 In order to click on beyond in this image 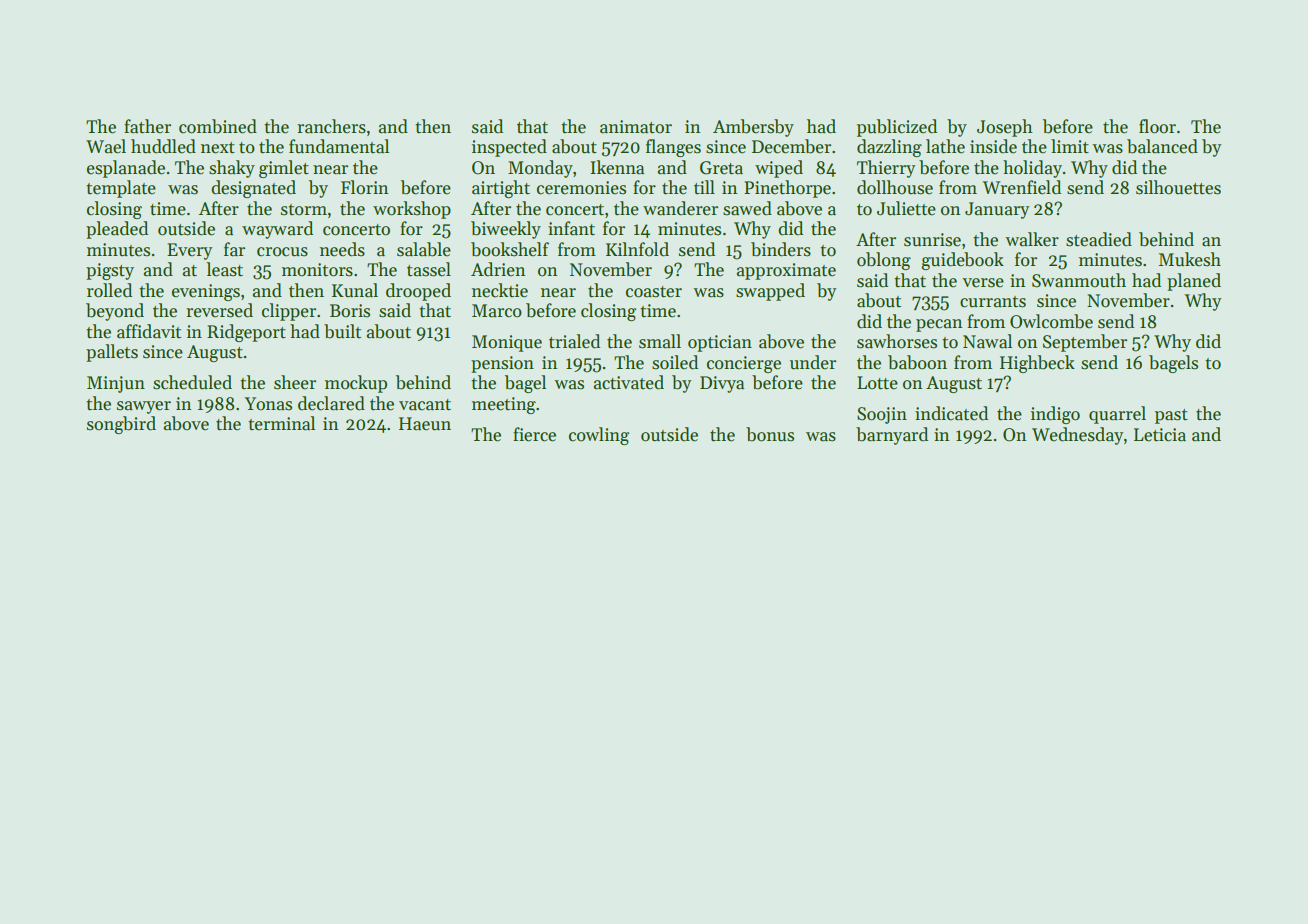, I will do `click(115, 312)`.
